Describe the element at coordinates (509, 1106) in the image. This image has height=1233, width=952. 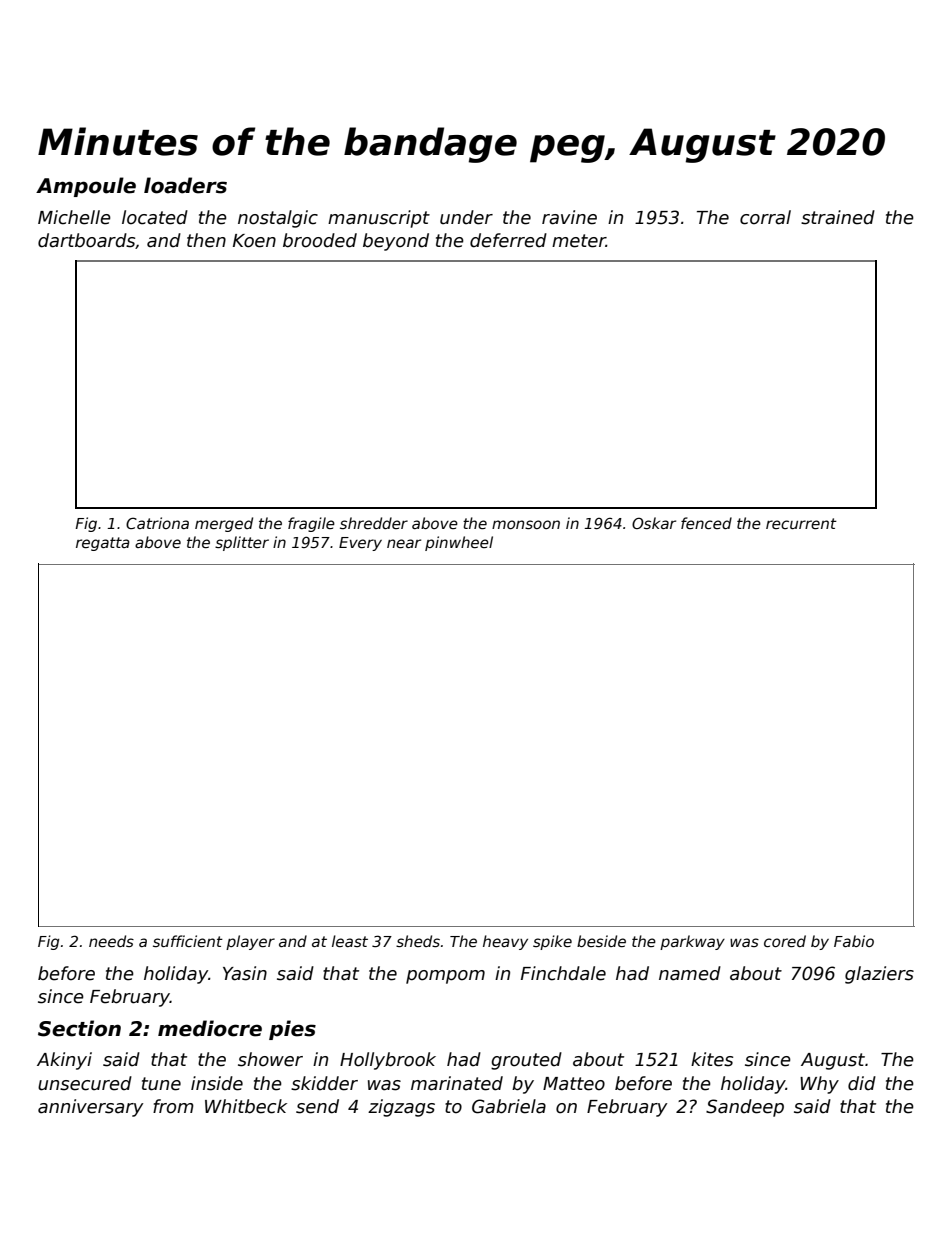
I see `Gabriela` at that location.
